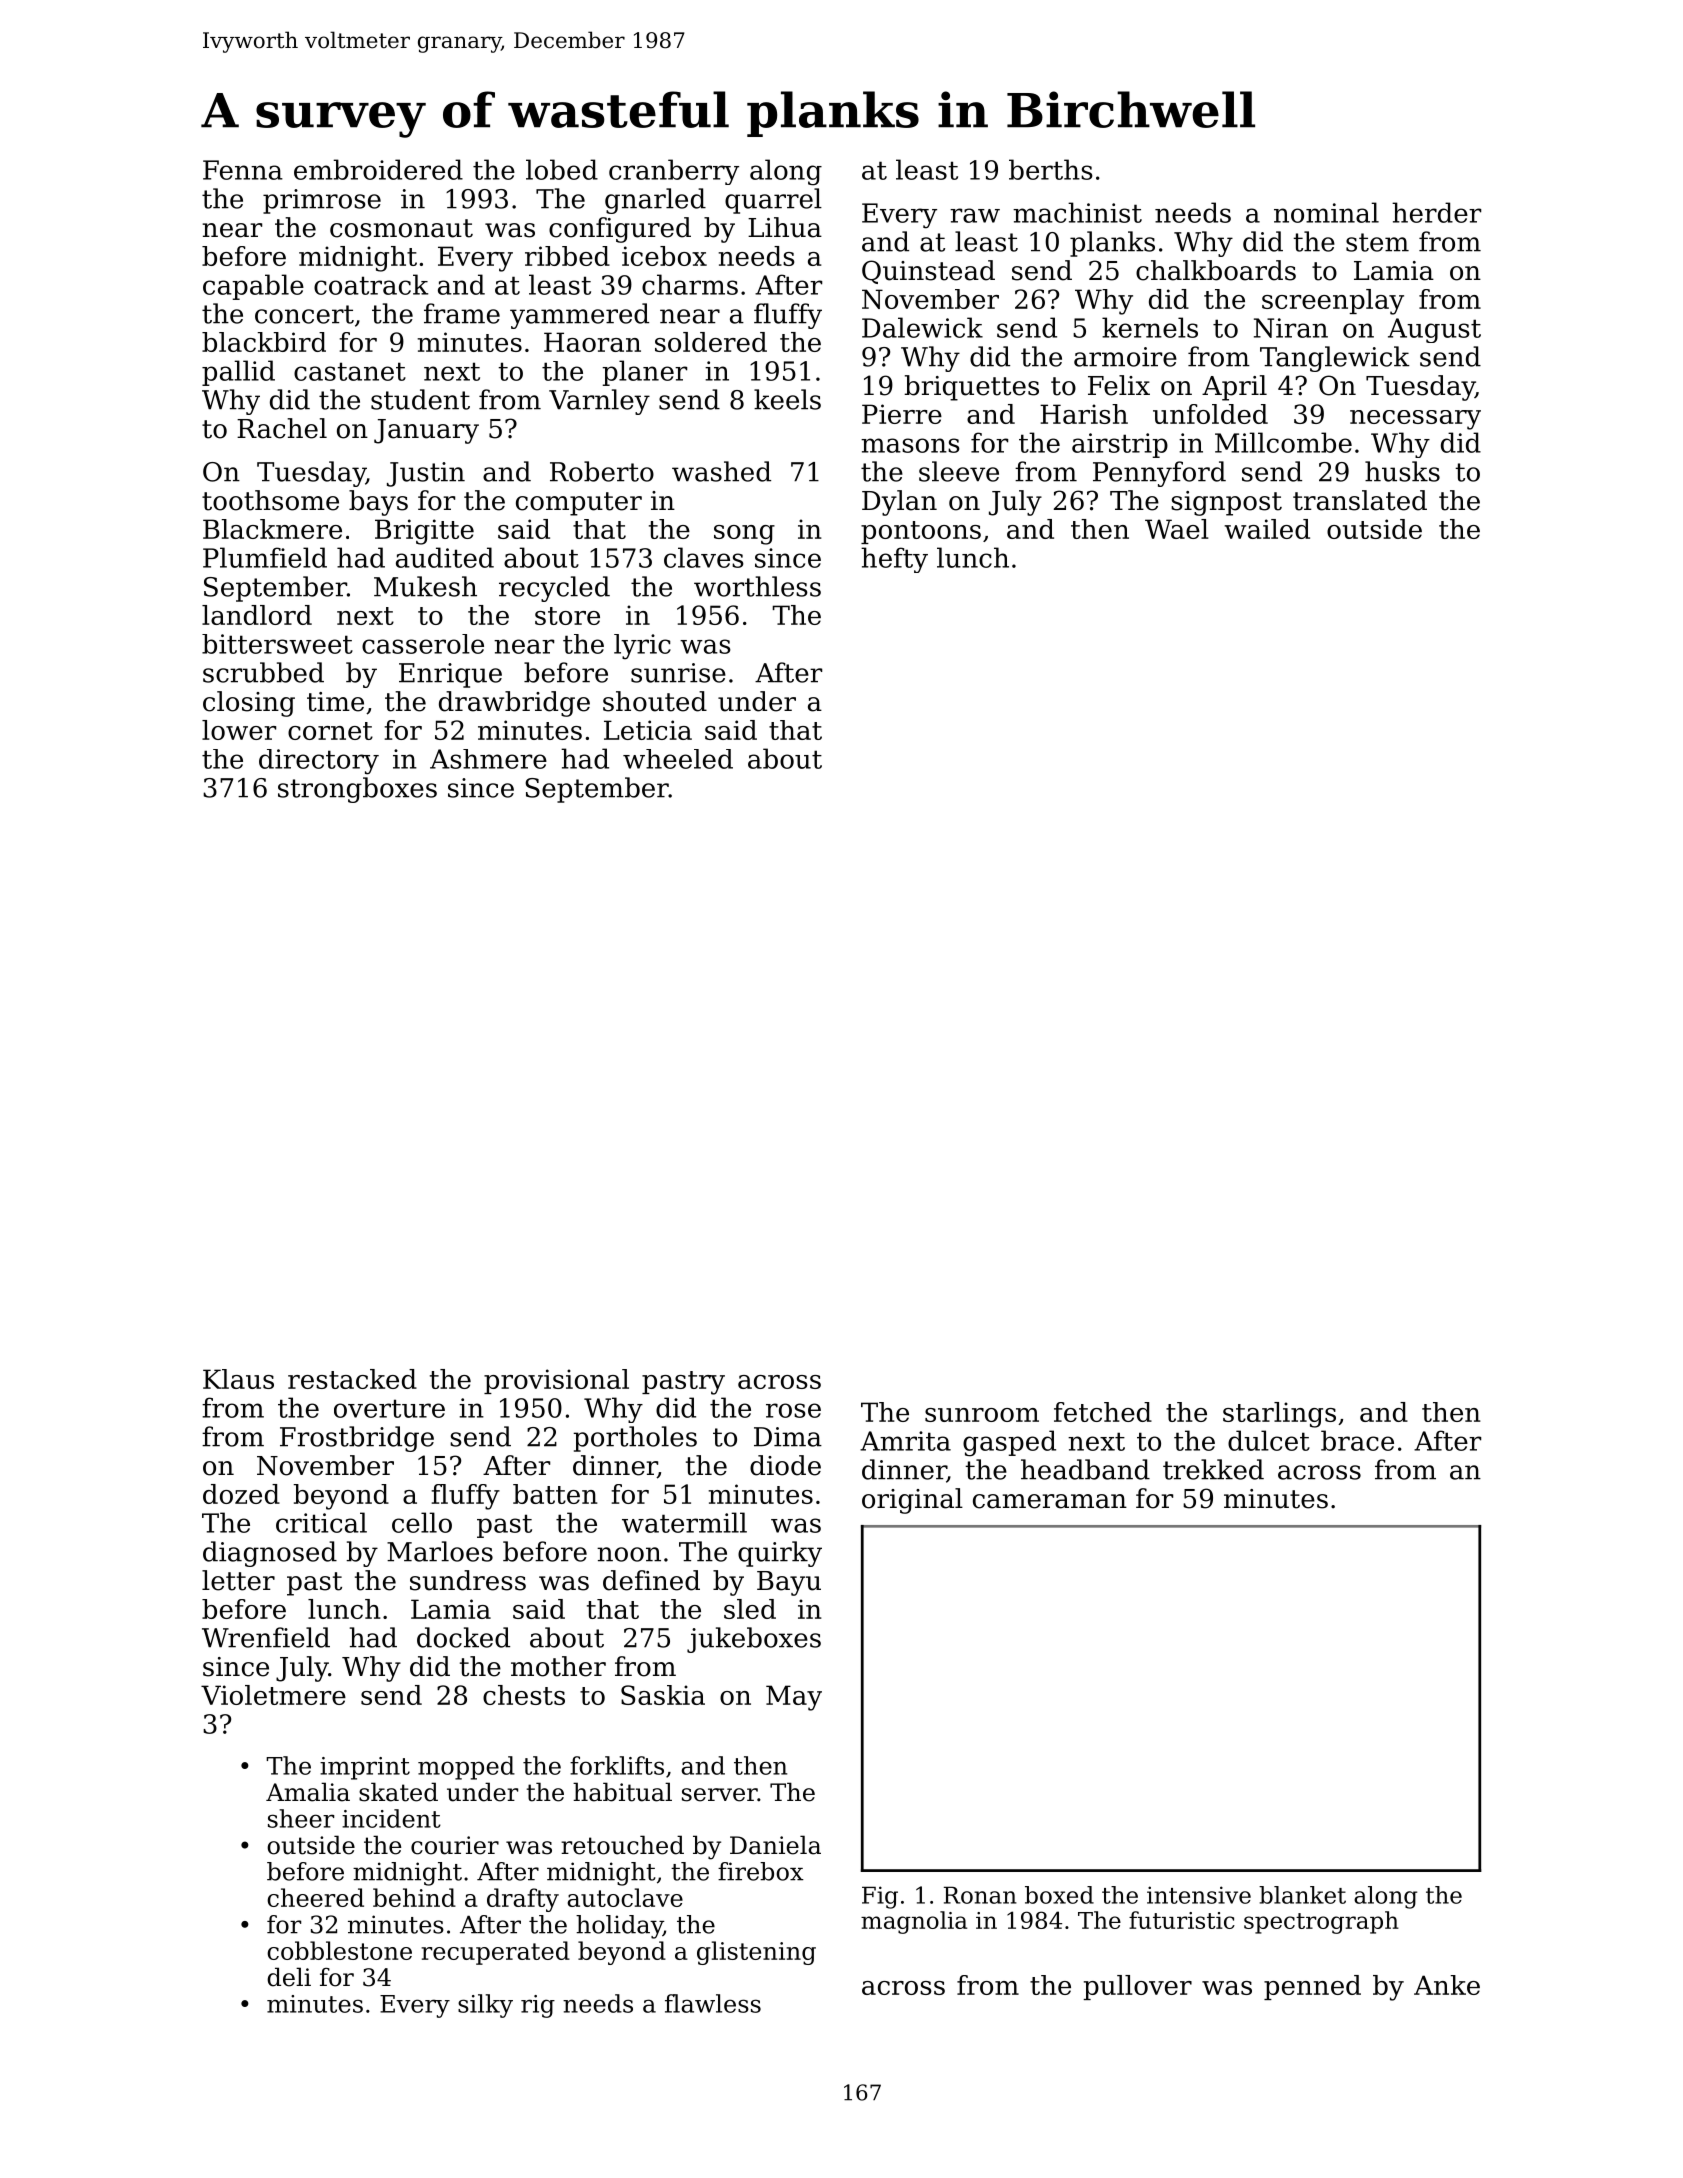  Describe the element at coordinates (243, 170) in the screenshot. I see `Fenna` at that location.
